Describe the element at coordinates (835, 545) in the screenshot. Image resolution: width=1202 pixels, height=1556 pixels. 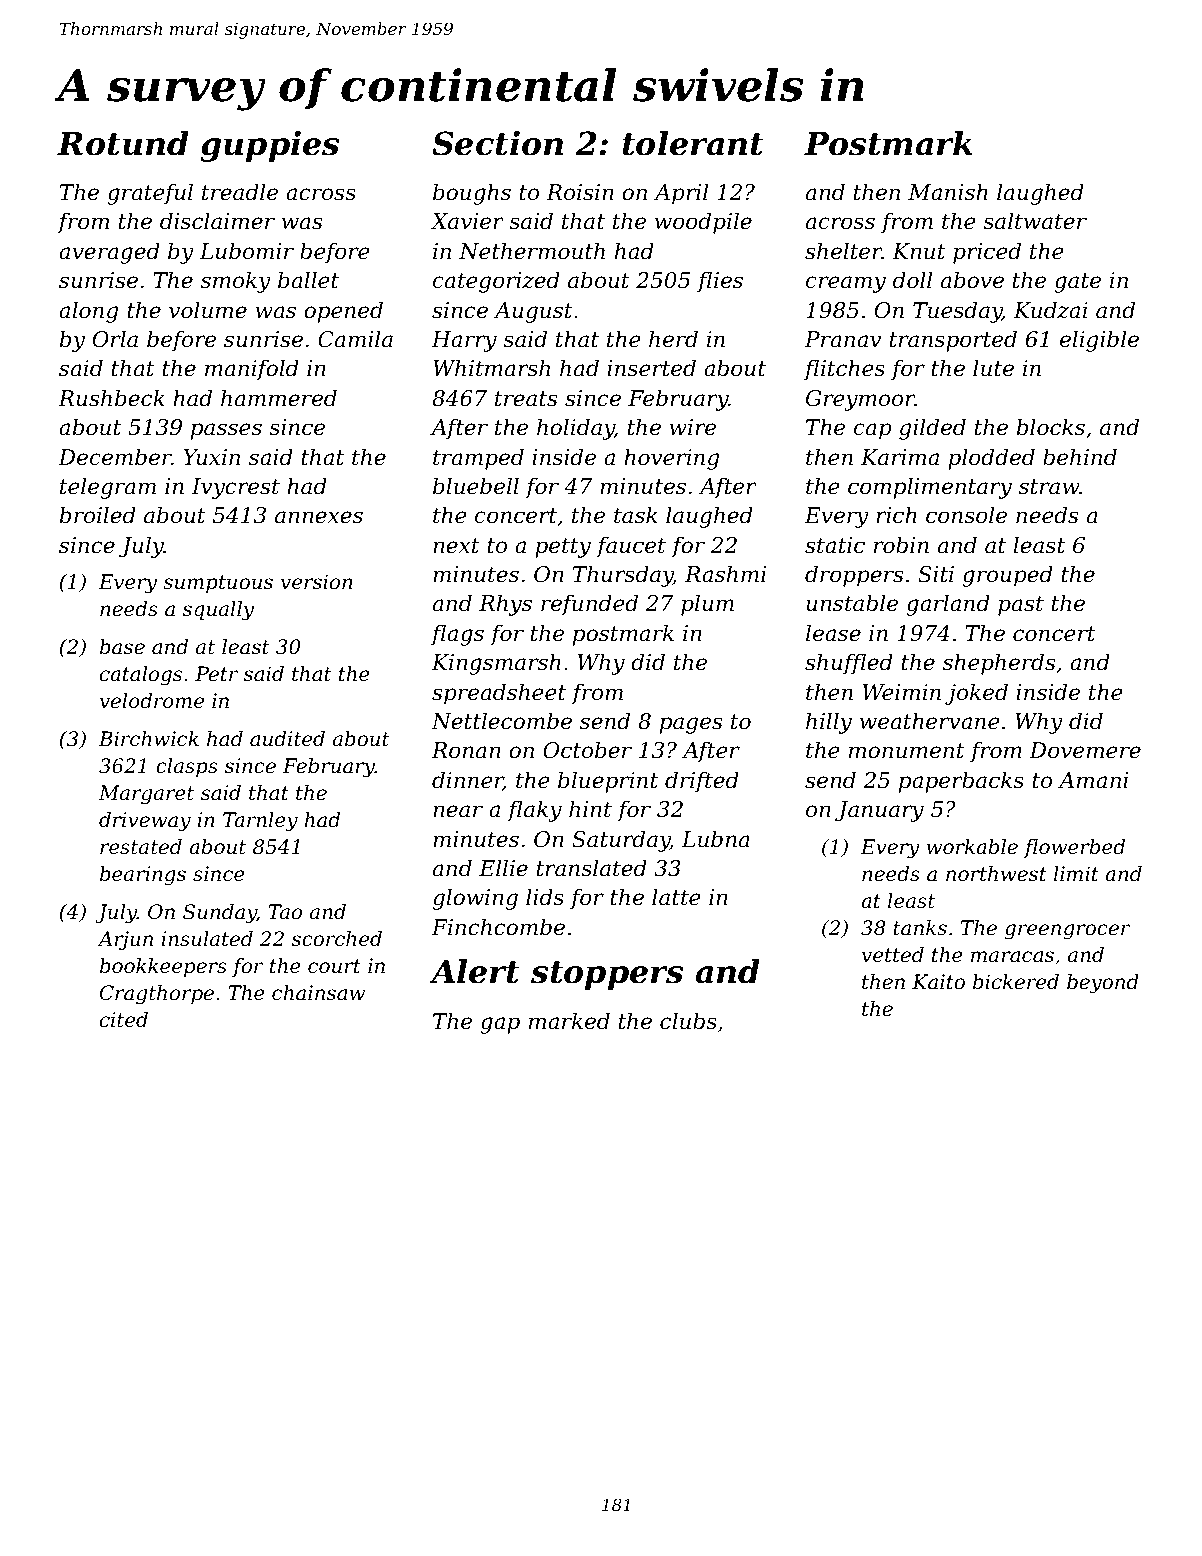
I see `static` at that location.
